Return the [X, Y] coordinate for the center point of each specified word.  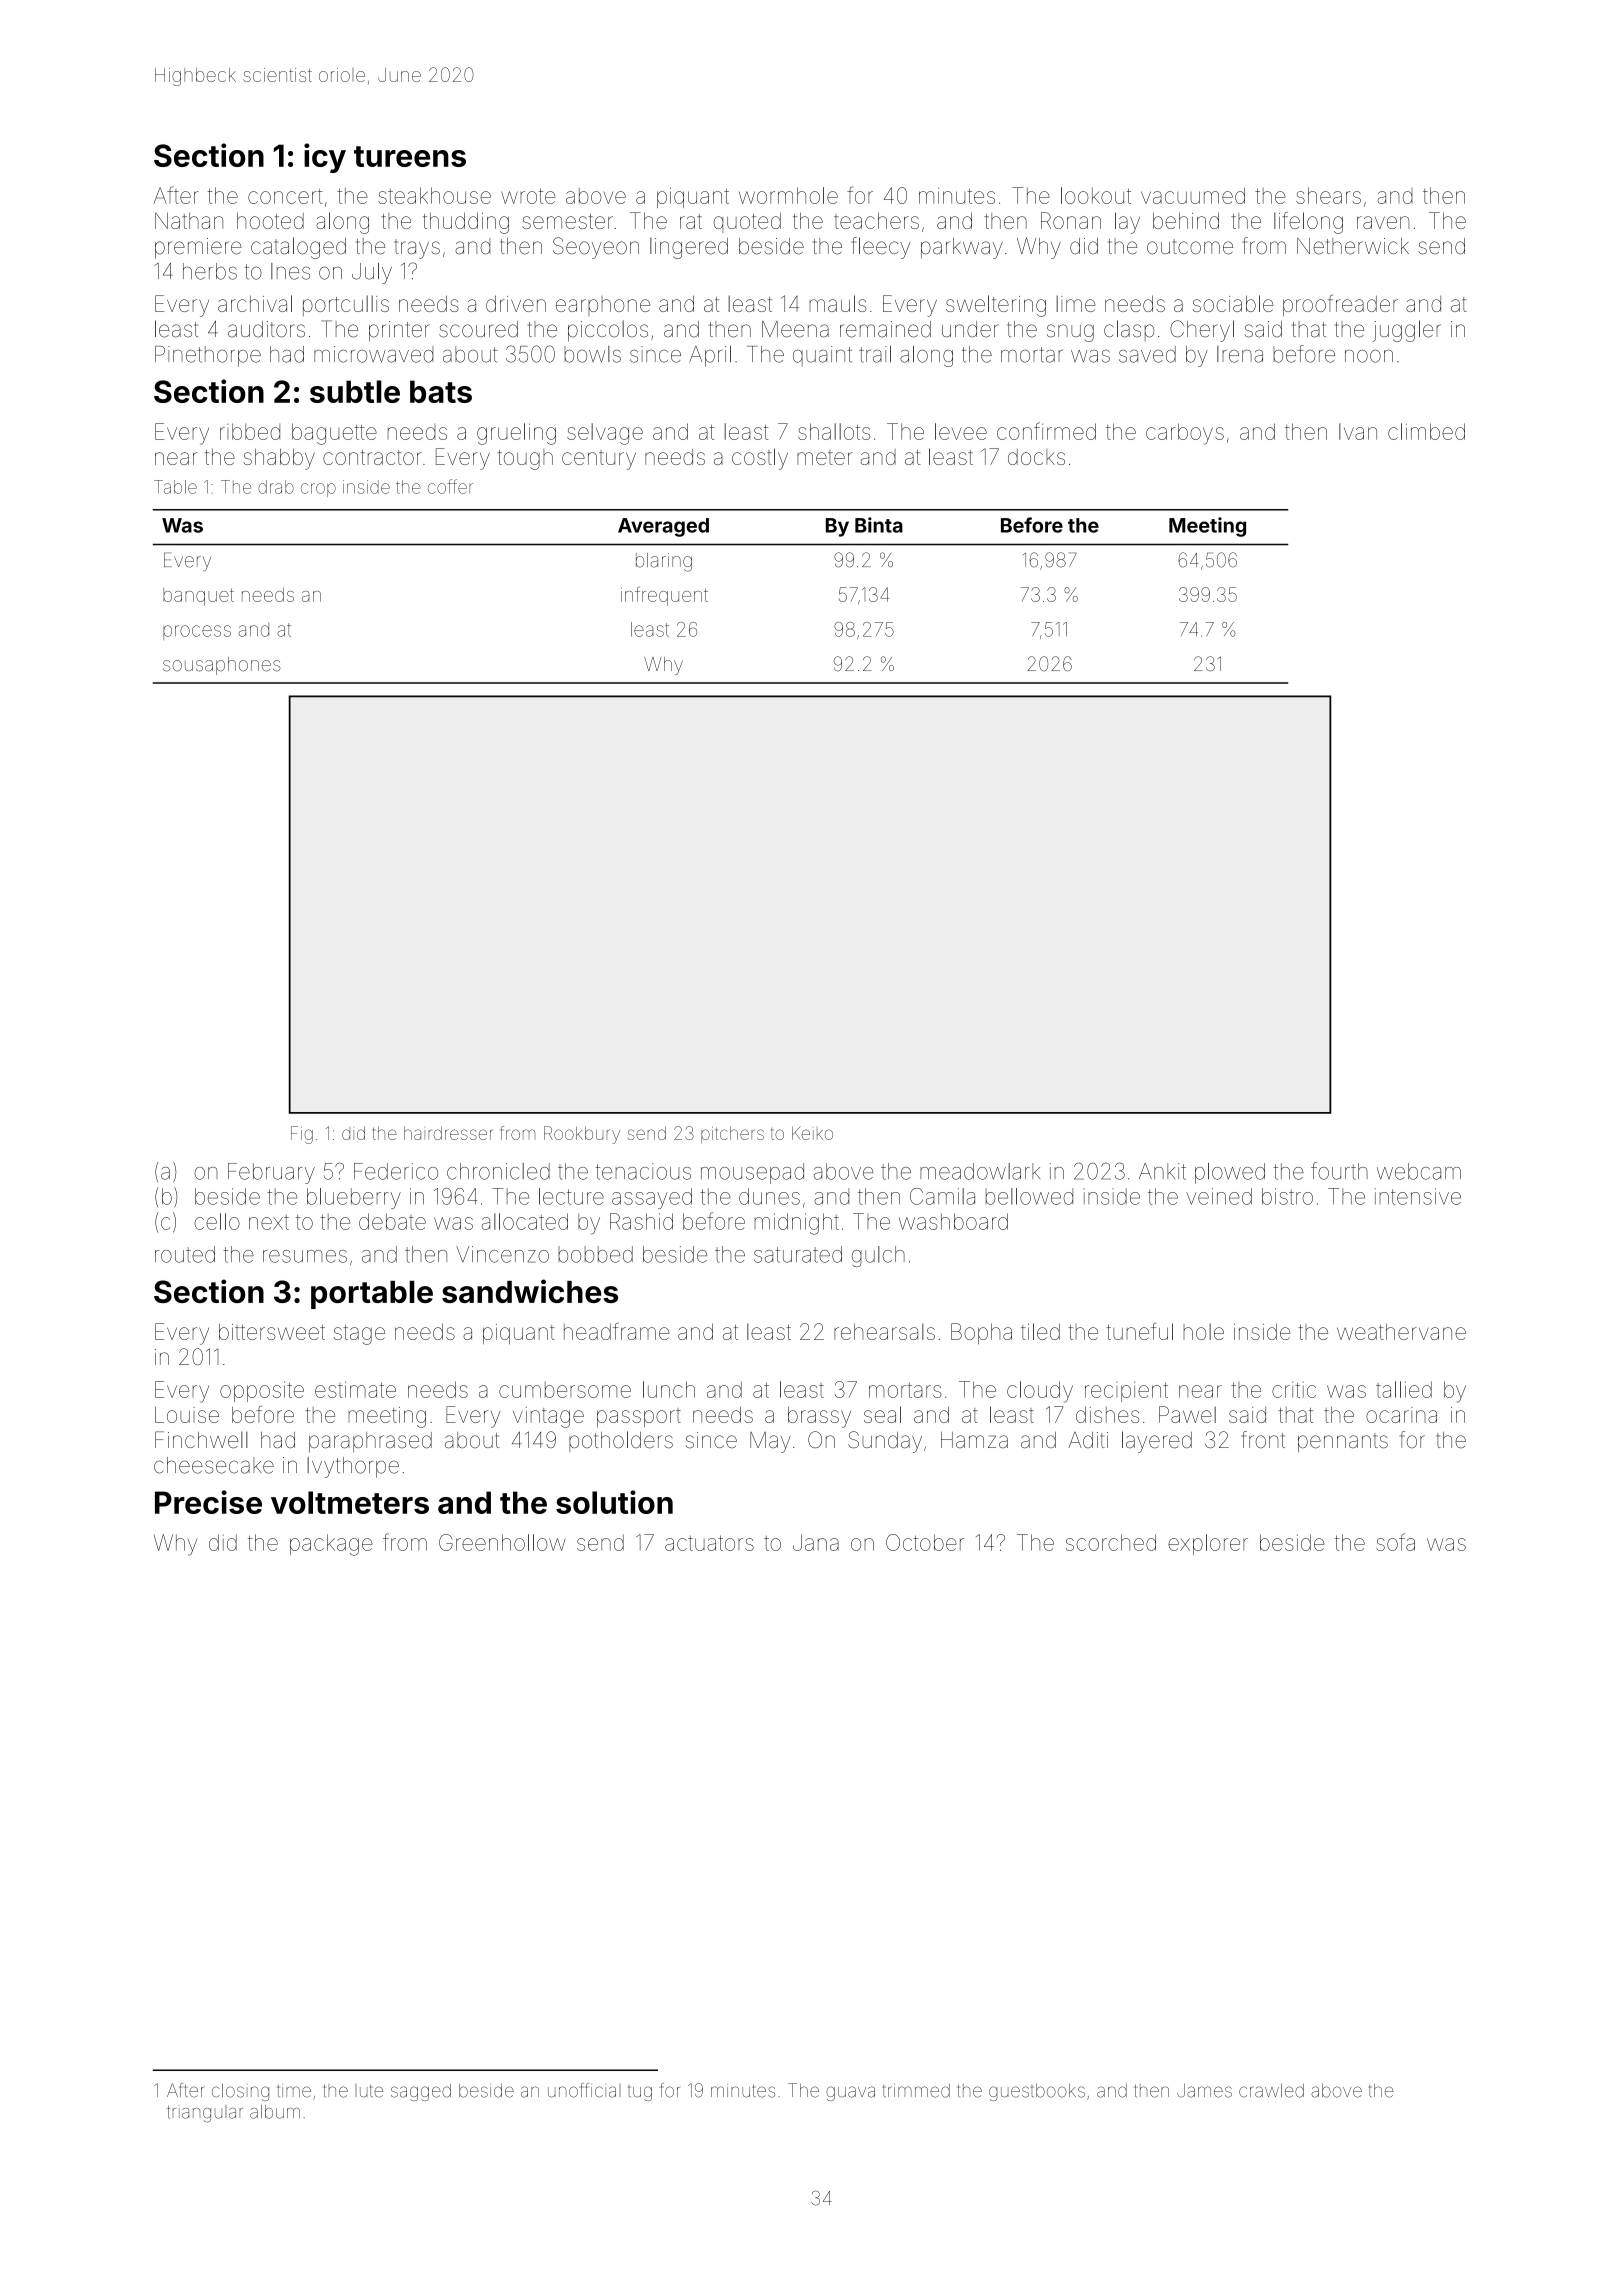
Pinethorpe [208, 356]
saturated [798, 1254]
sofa [1395, 1542]
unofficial [584, 2090]
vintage [548, 1417]
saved [1147, 354]
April [710, 356]
